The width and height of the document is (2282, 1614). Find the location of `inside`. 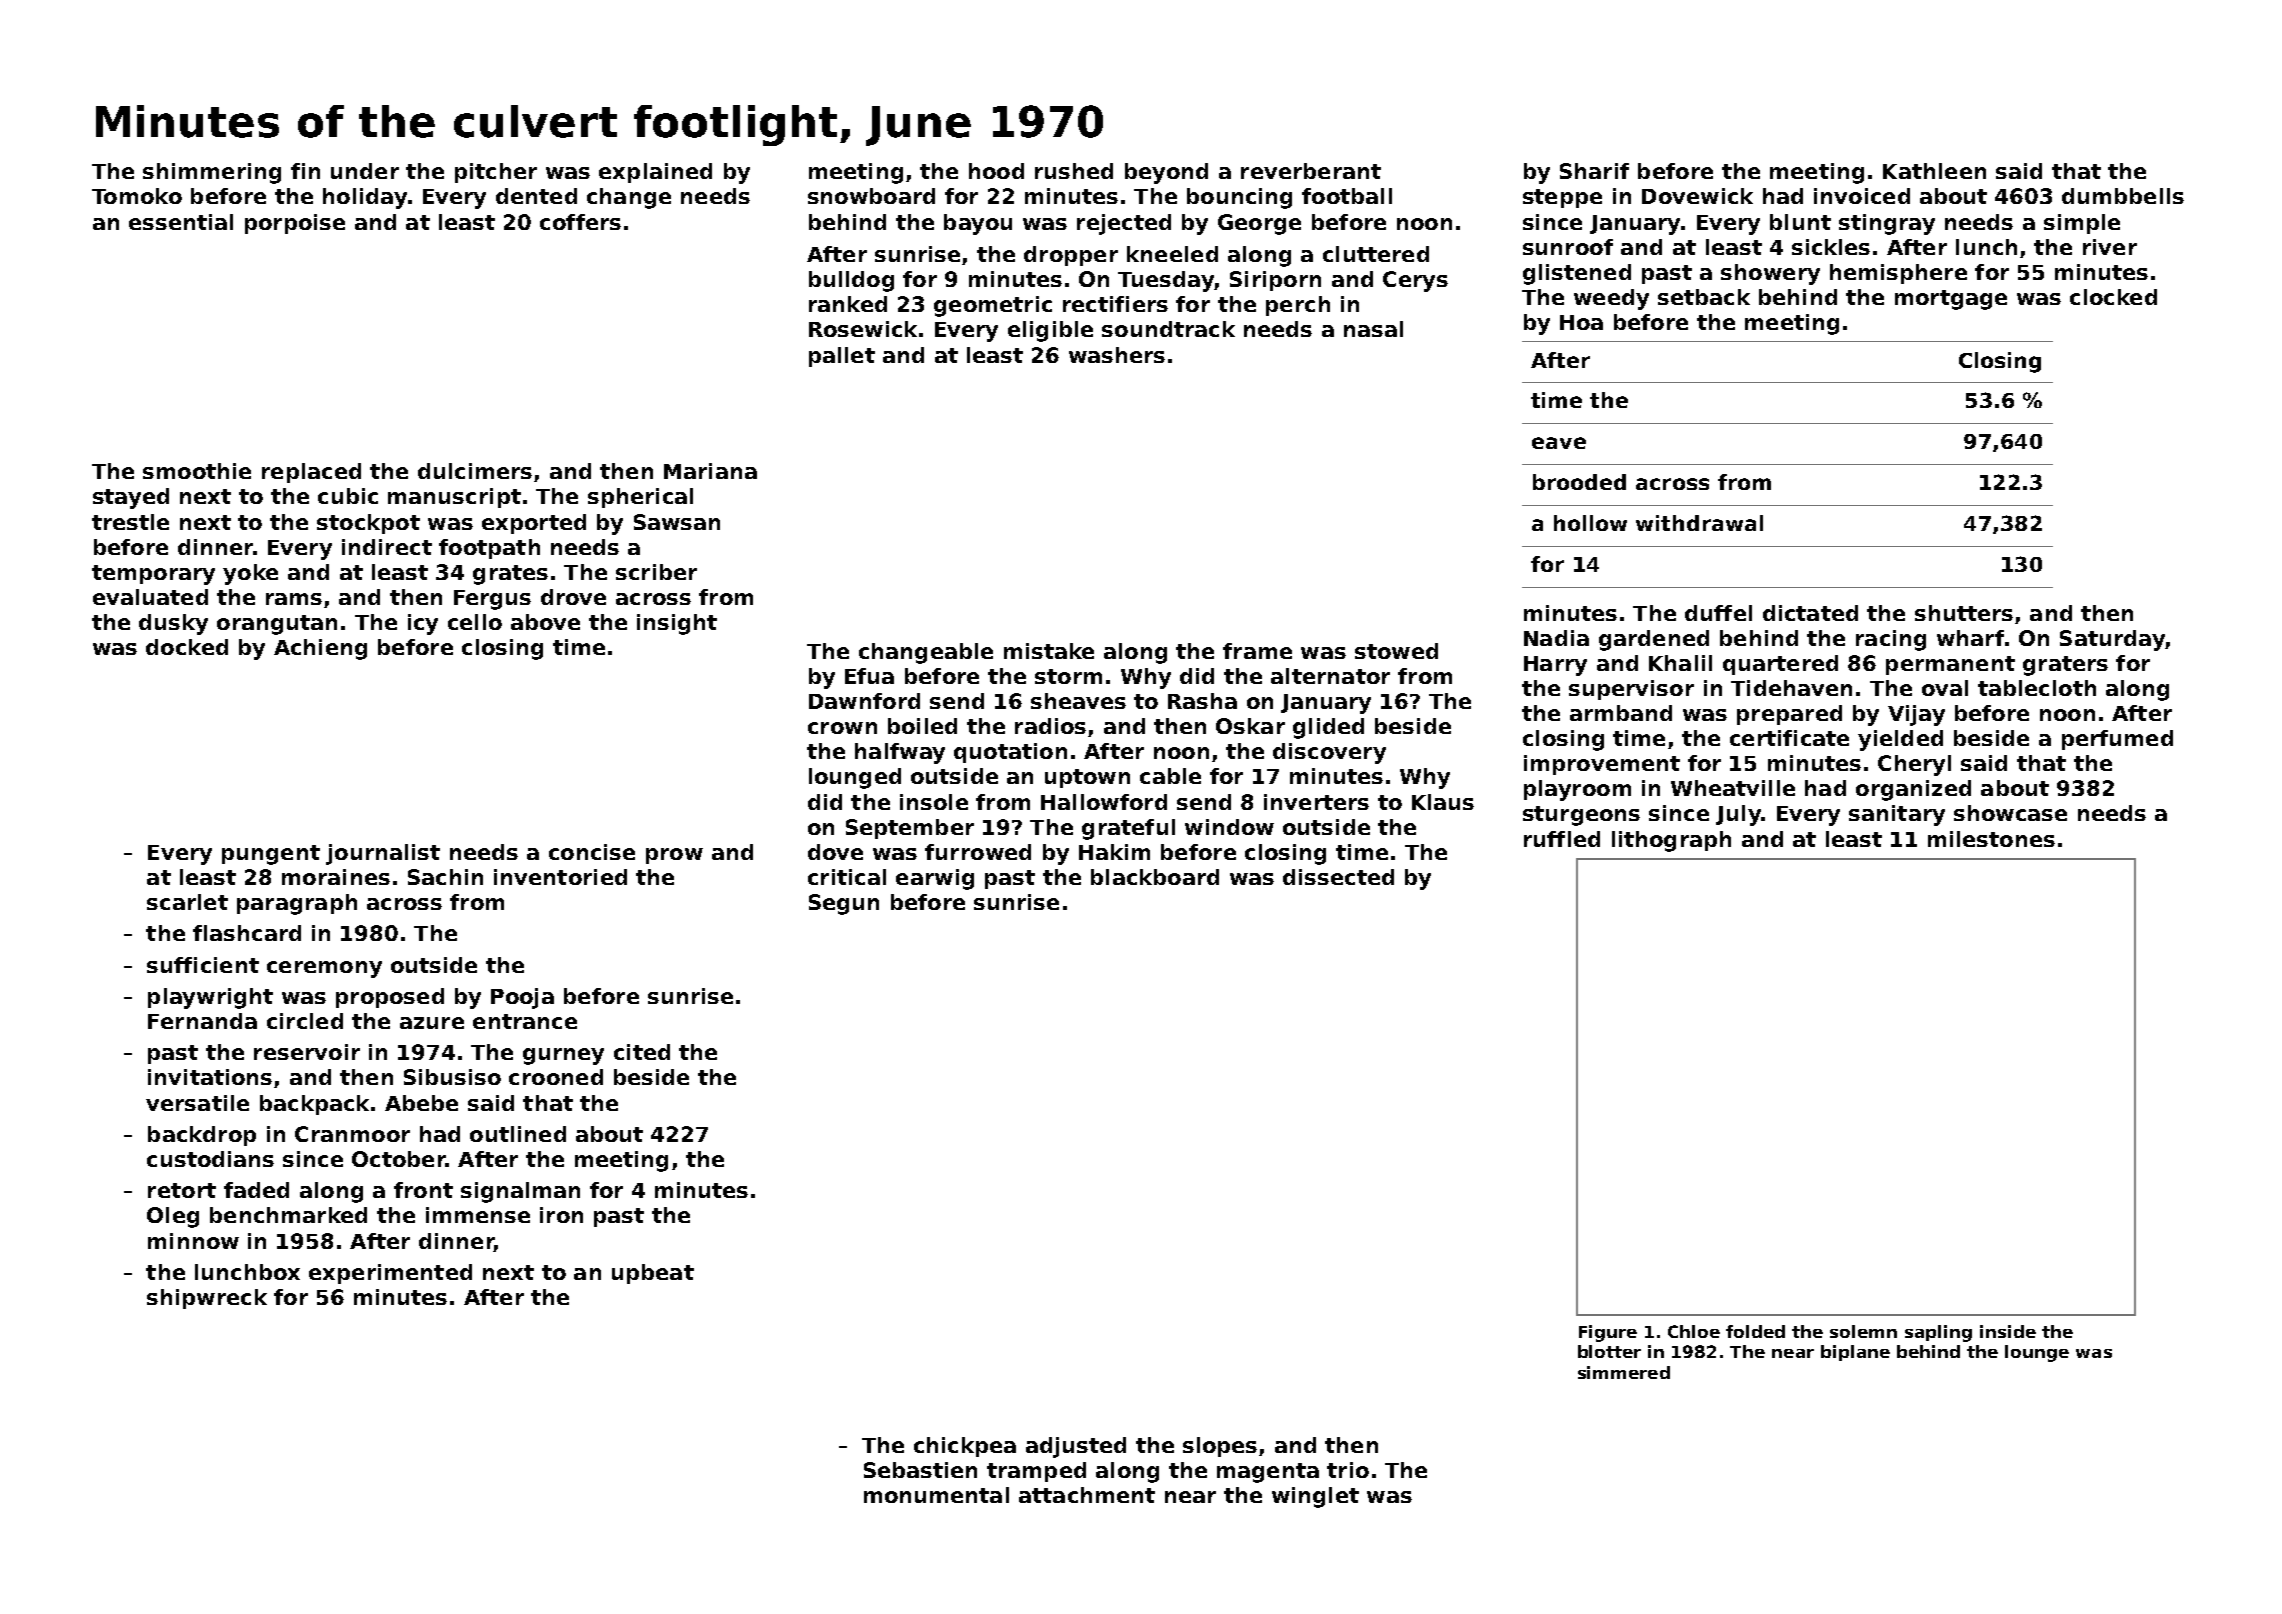

inside is located at coordinates (2008, 1331).
